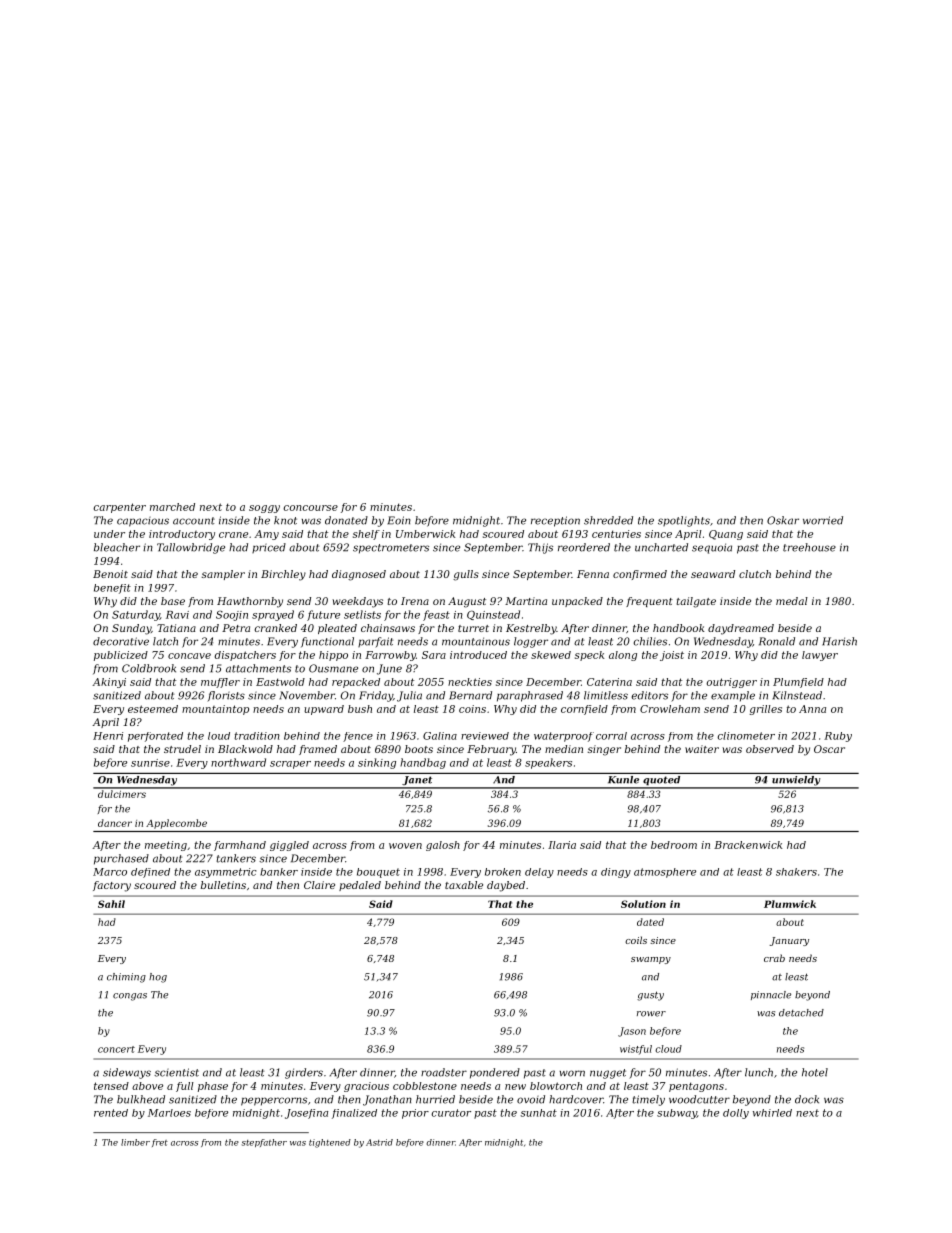  What do you see at coordinates (796, 872) in the image?
I see `shakers` at bounding box center [796, 872].
